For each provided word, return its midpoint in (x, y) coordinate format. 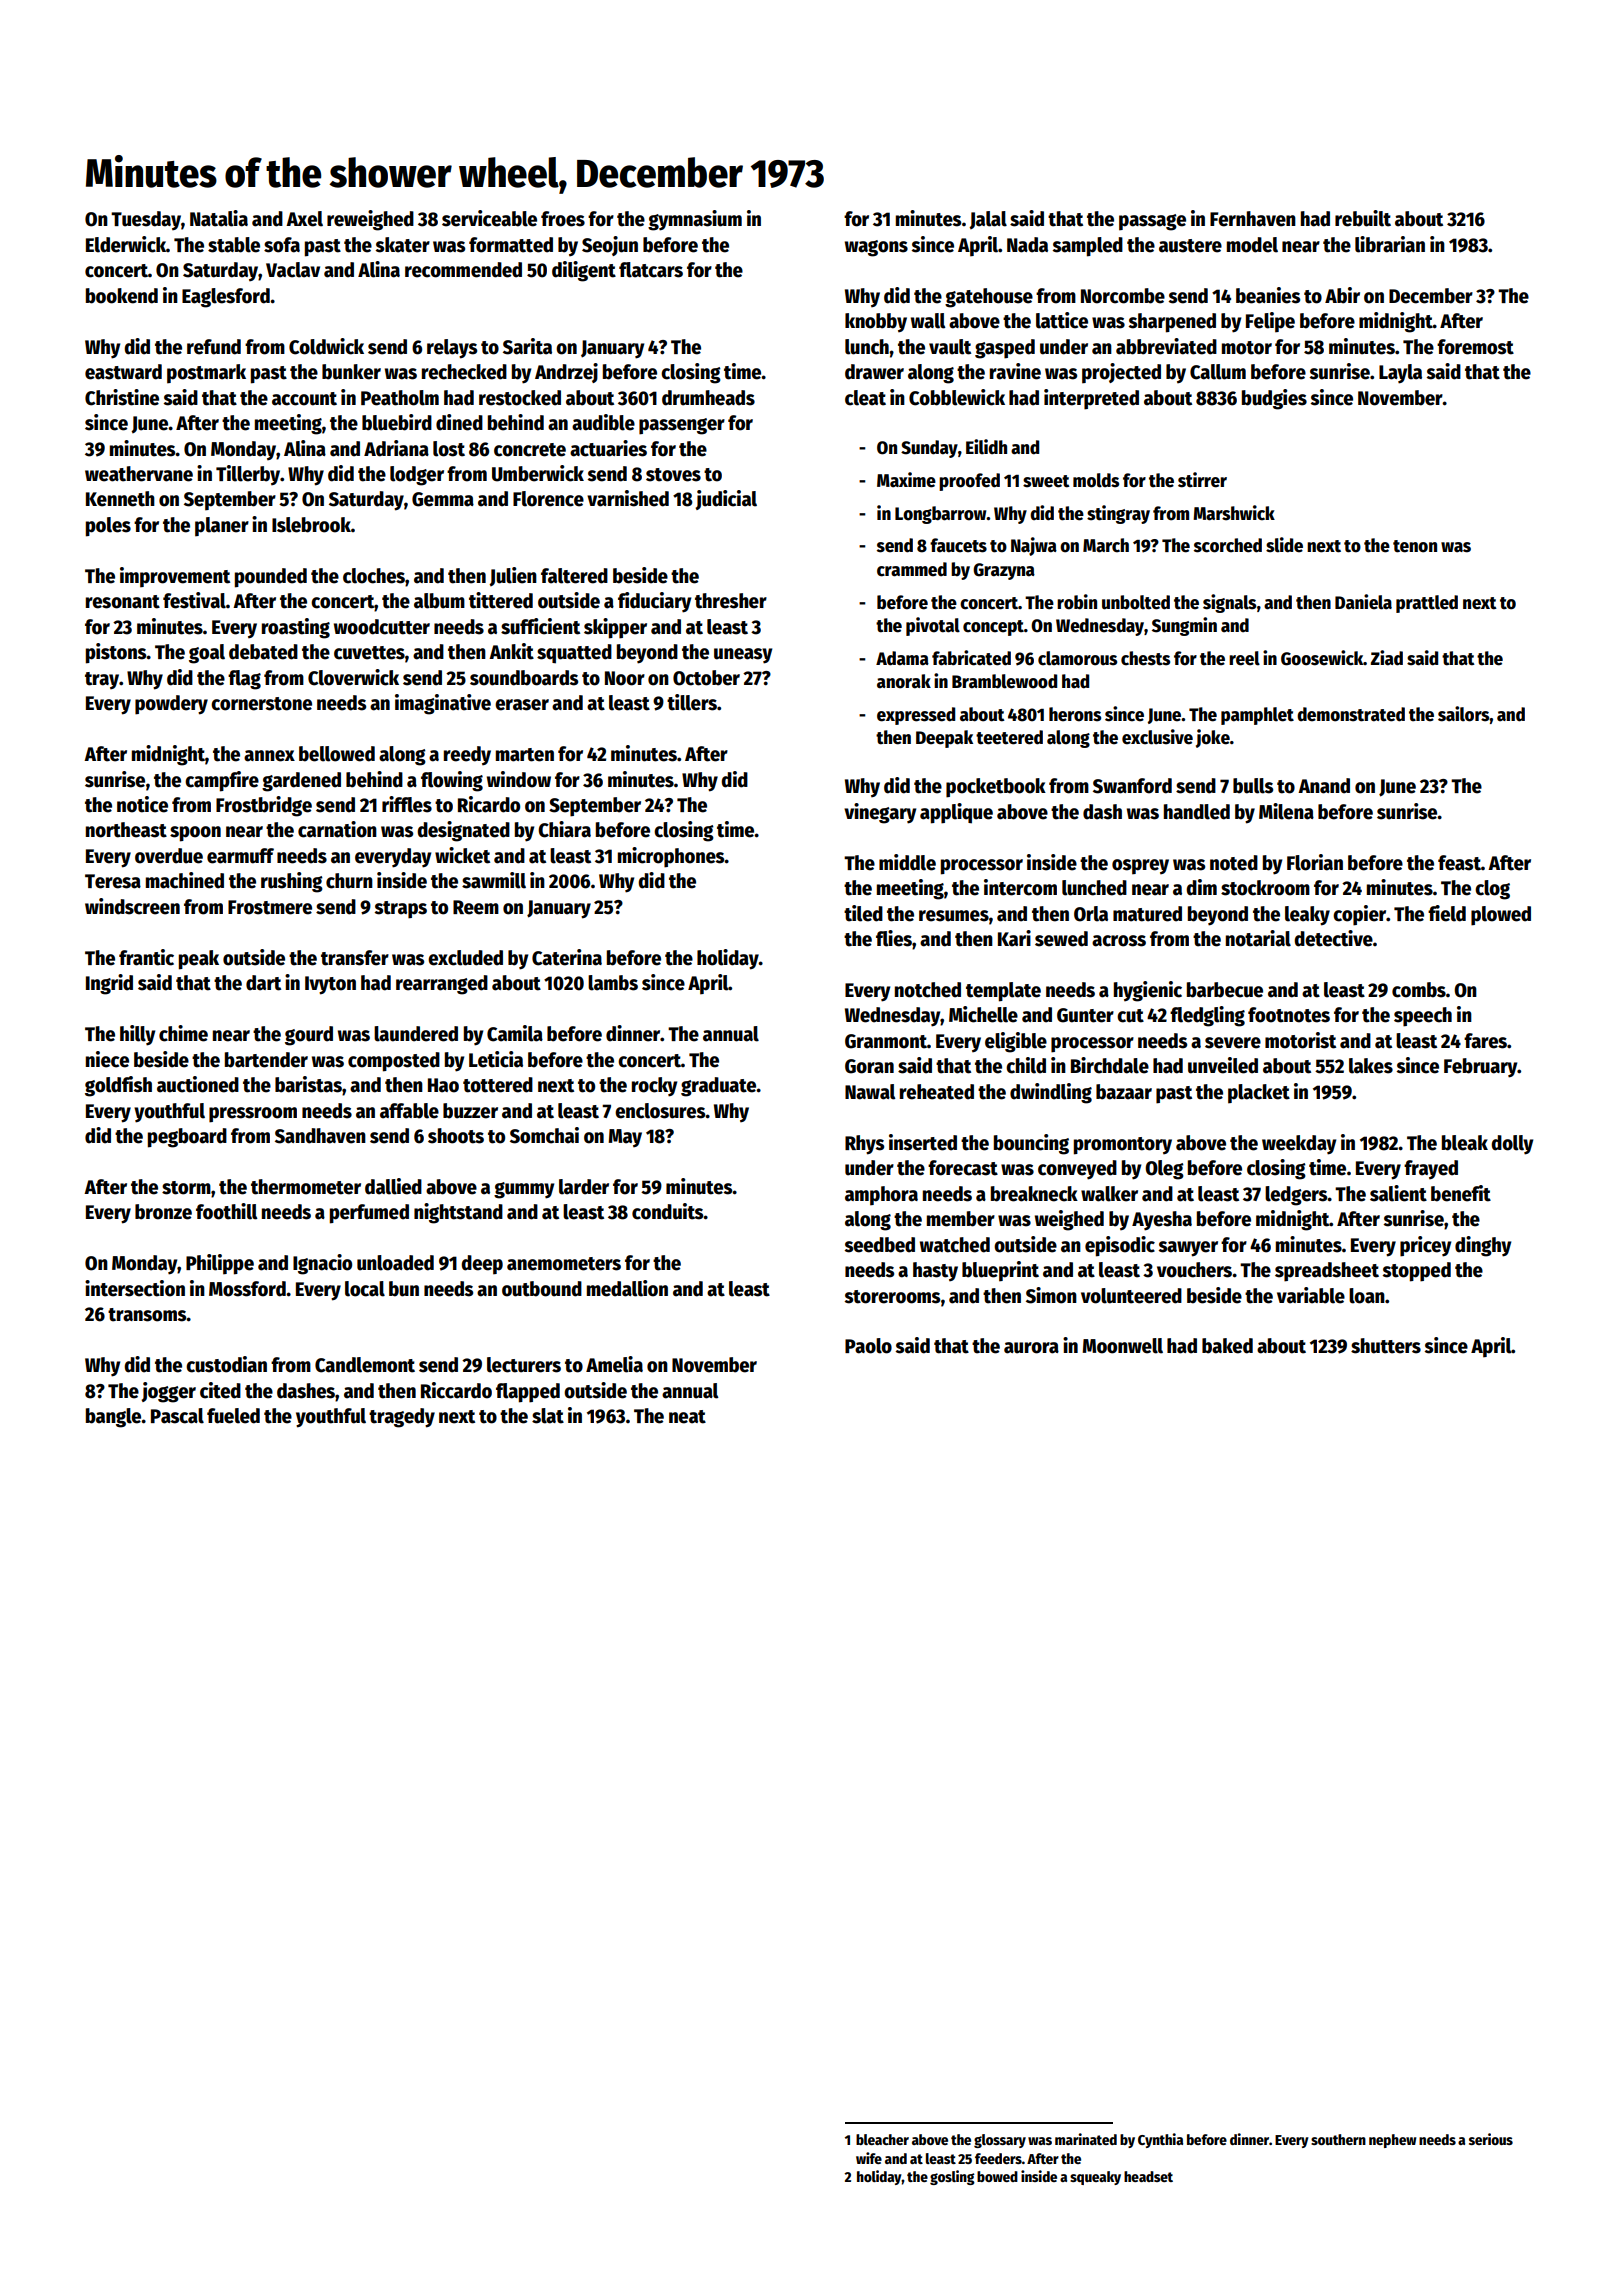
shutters (1386, 1346)
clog (1492, 890)
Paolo (868, 1346)
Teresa (113, 881)
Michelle (983, 1014)
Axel (304, 219)
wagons (876, 248)
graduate (719, 1087)
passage (1152, 222)
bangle (114, 1418)
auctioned (198, 1084)
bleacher (882, 2139)
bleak (1465, 1143)
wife (869, 2158)
